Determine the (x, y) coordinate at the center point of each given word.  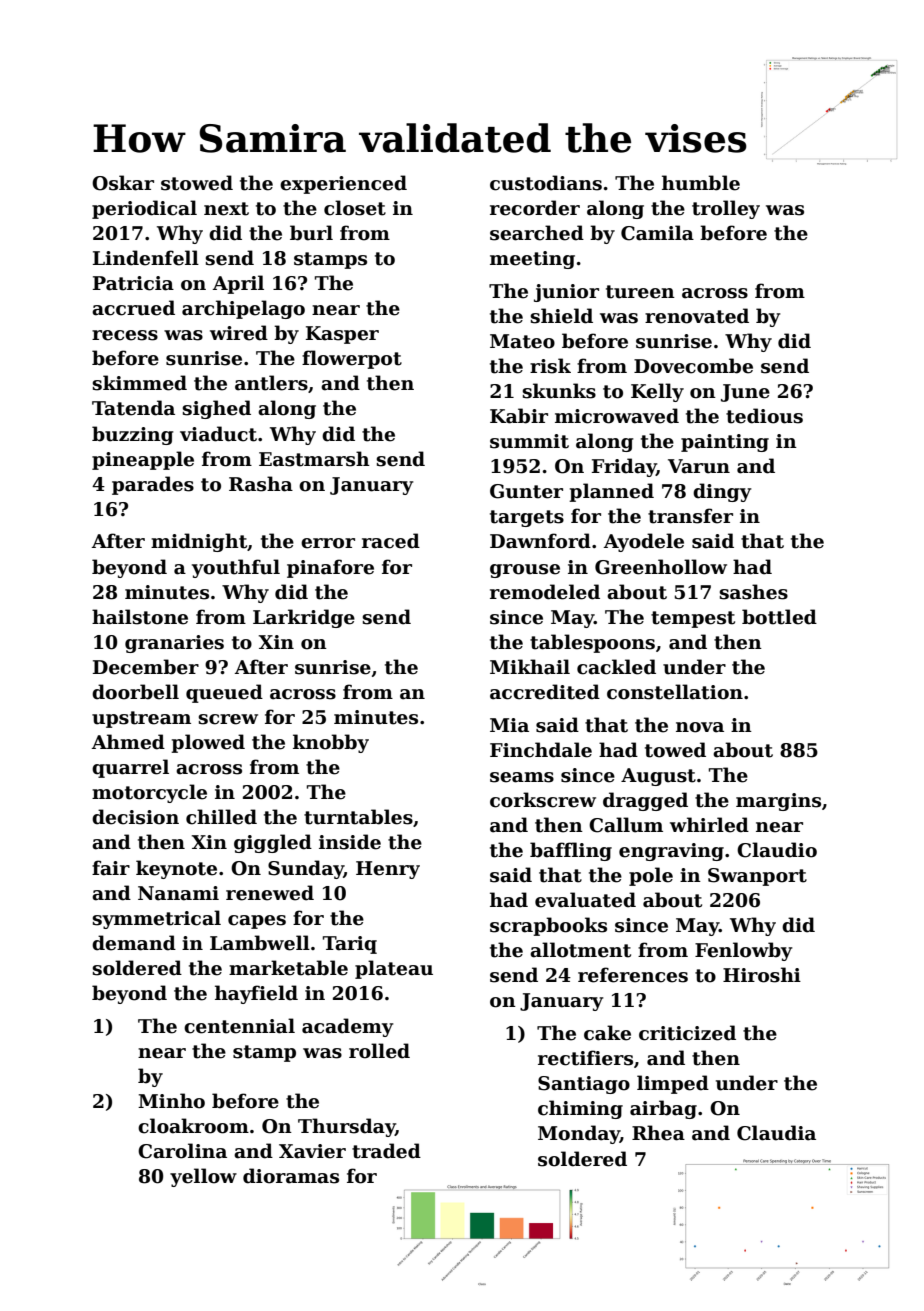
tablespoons (592, 643)
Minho (171, 1101)
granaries (174, 644)
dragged (645, 801)
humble (701, 183)
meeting (532, 260)
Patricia (133, 283)
